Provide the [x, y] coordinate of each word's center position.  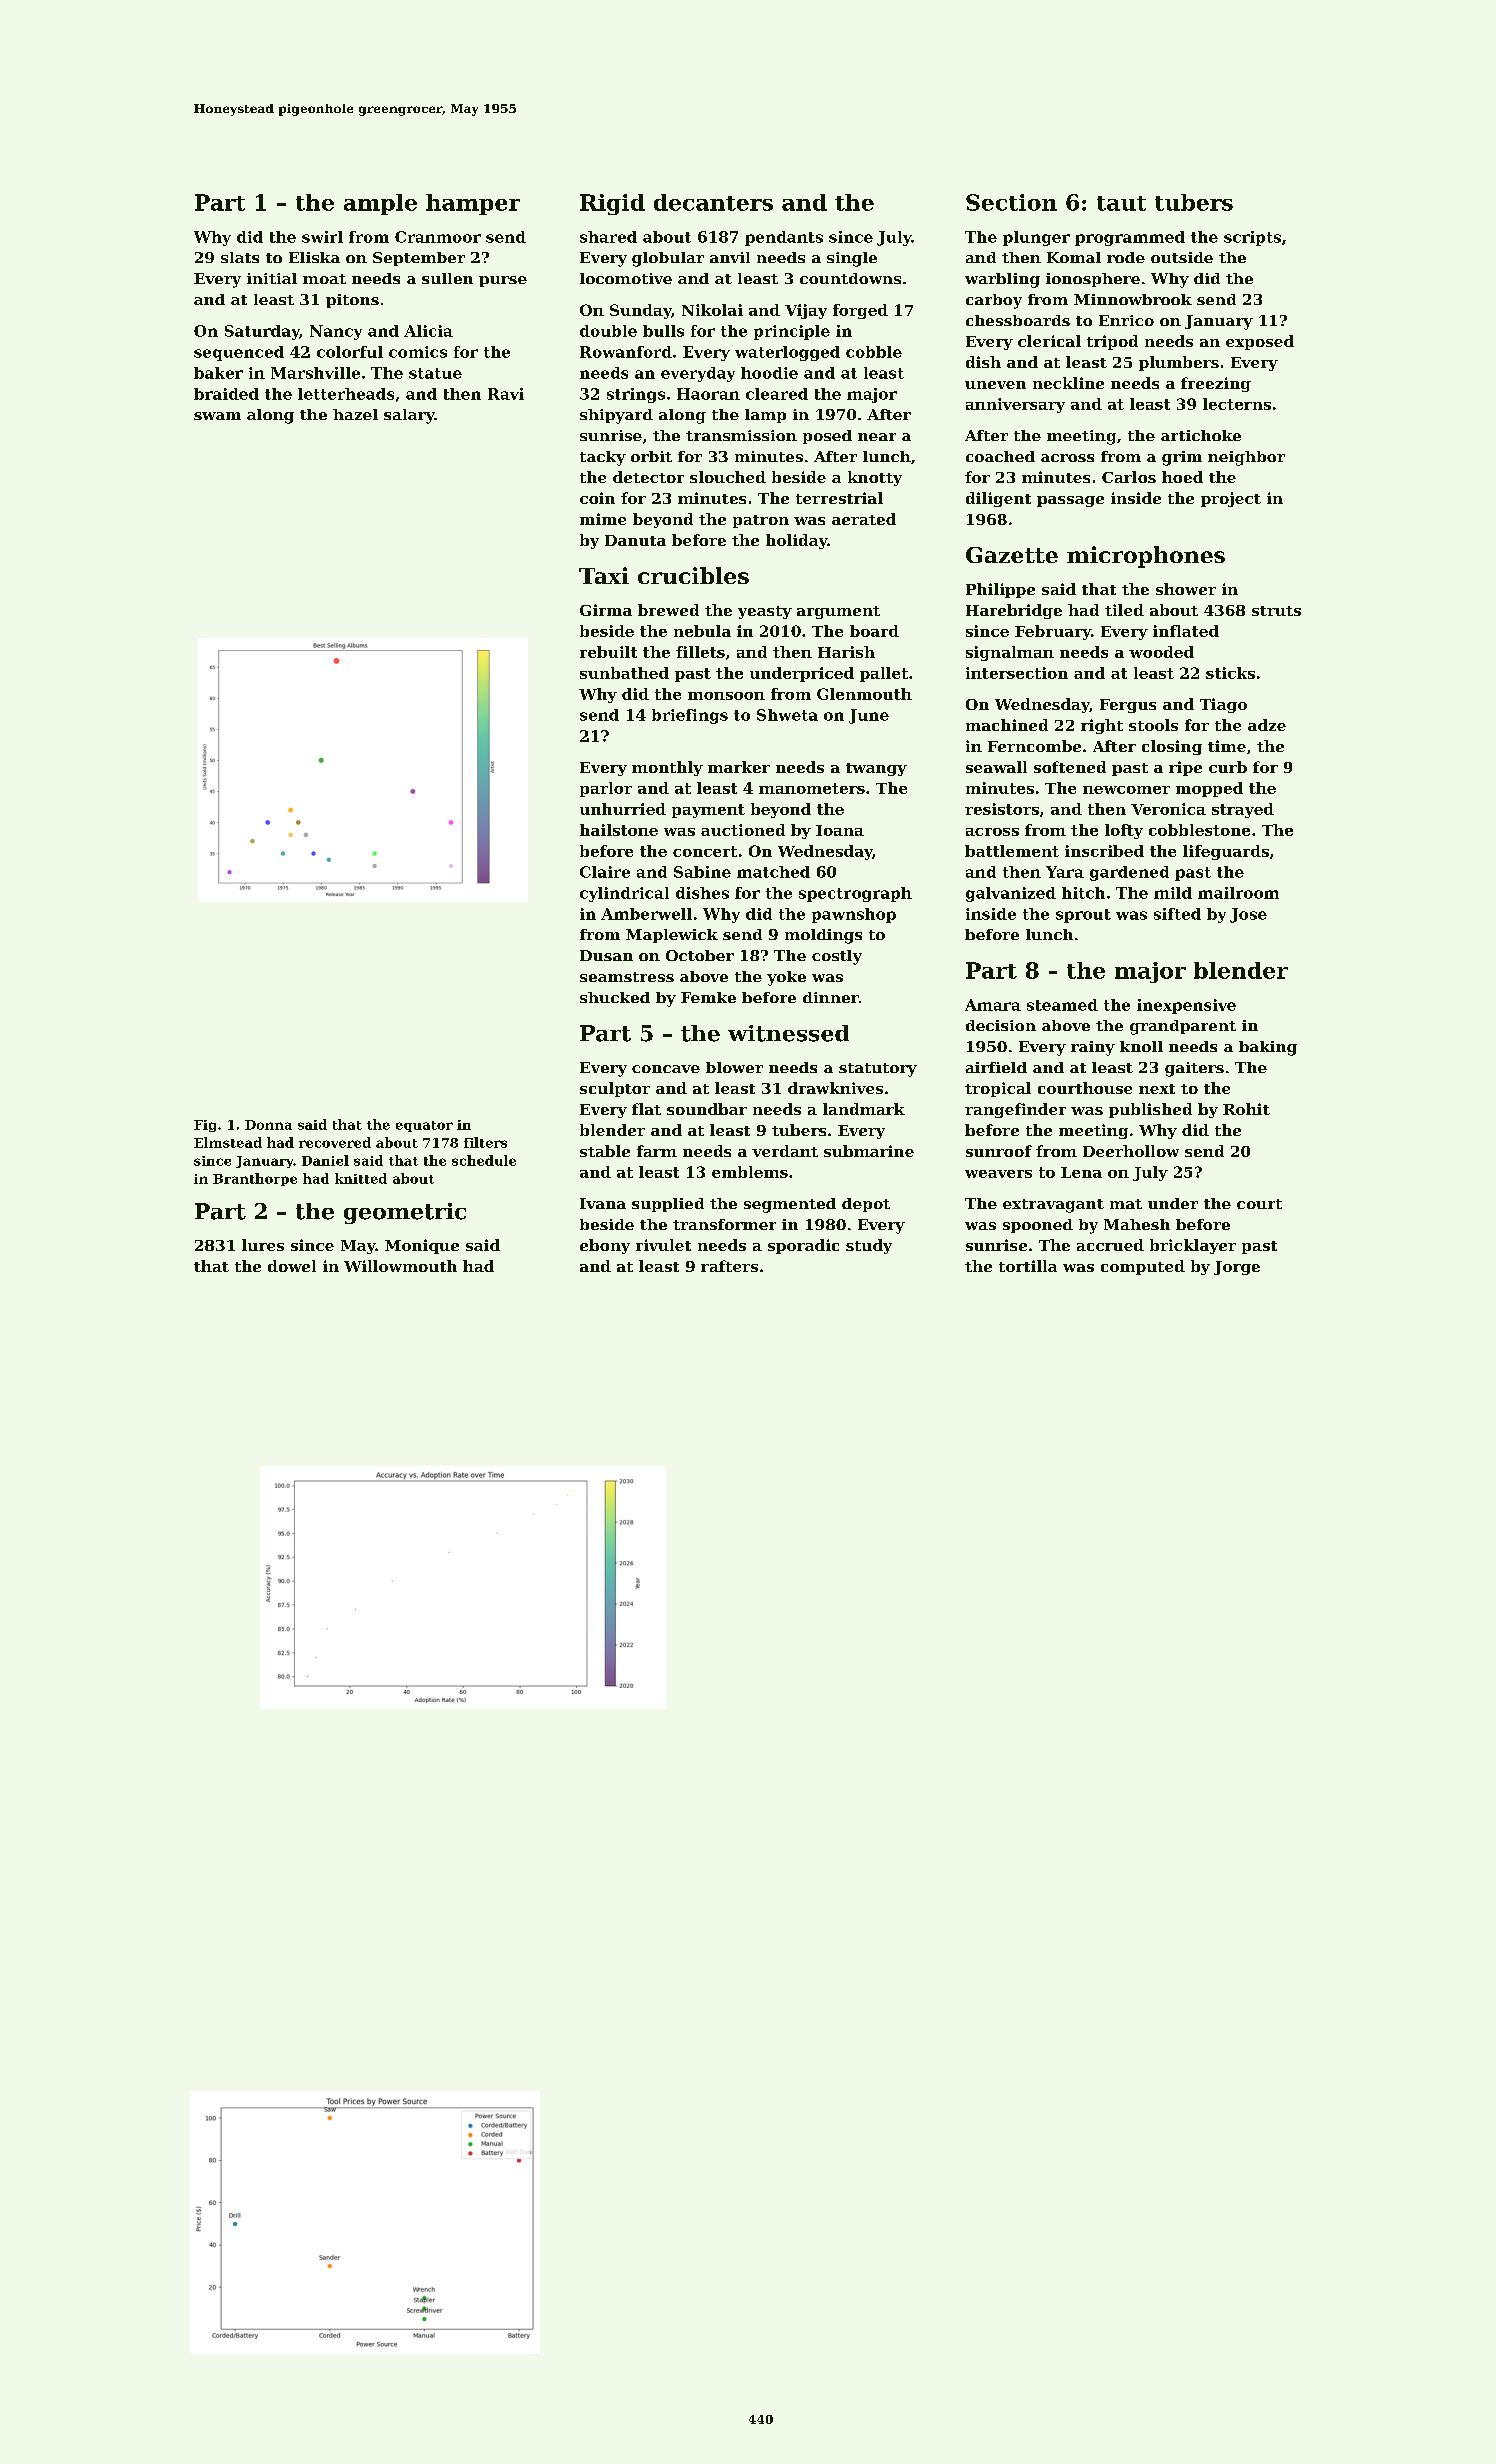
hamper [473, 204]
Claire [605, 872]
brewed [668, 610]
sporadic [803, 1246]
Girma [606, 610]
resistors [1002, 809]
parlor [606, 789]
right [1102, 726]
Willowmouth [400, 1266]
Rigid [612, 204]
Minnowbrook [1133, 299]
